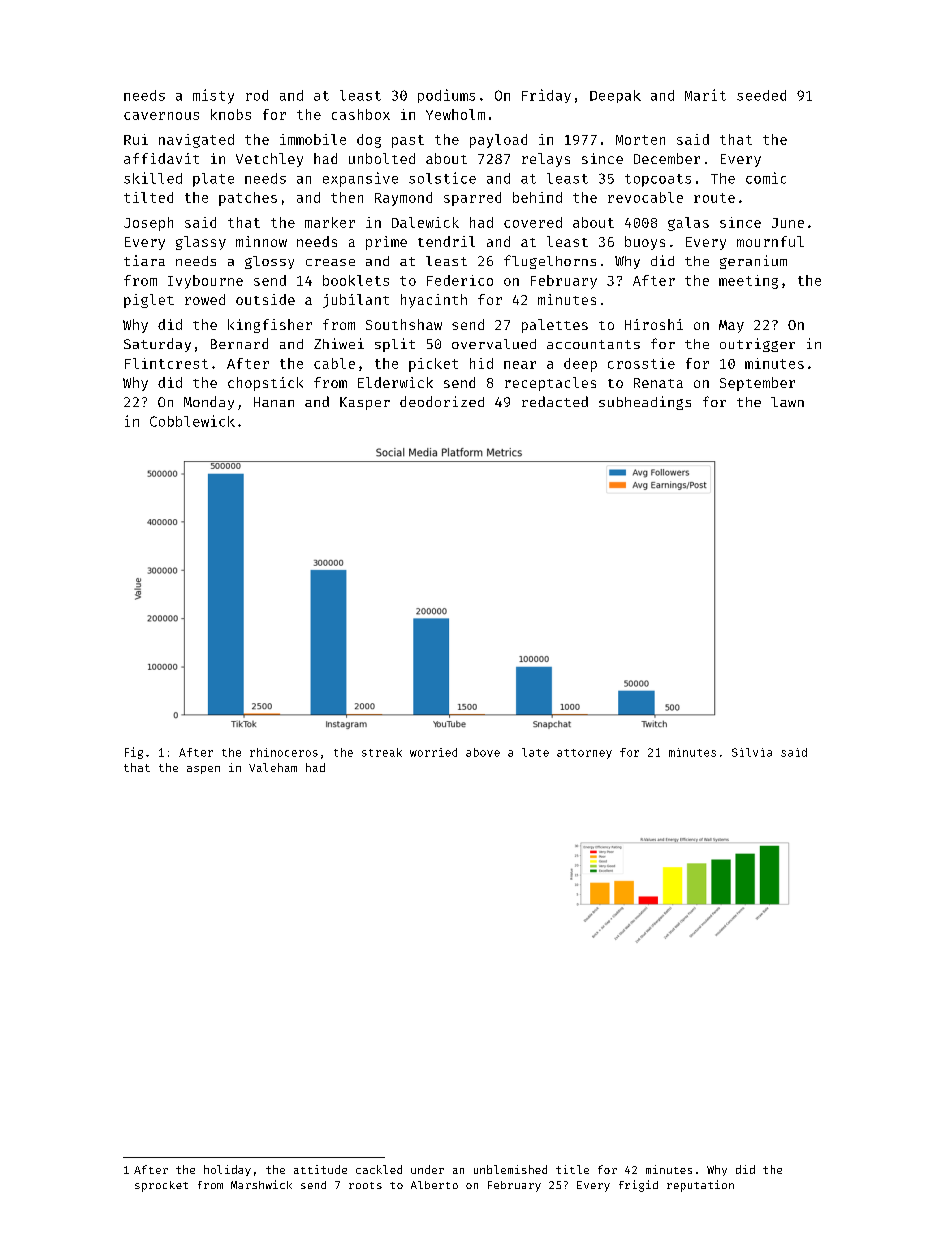 The image size is (952, 1233). I want to click on holiday, so click(227, 1170).
